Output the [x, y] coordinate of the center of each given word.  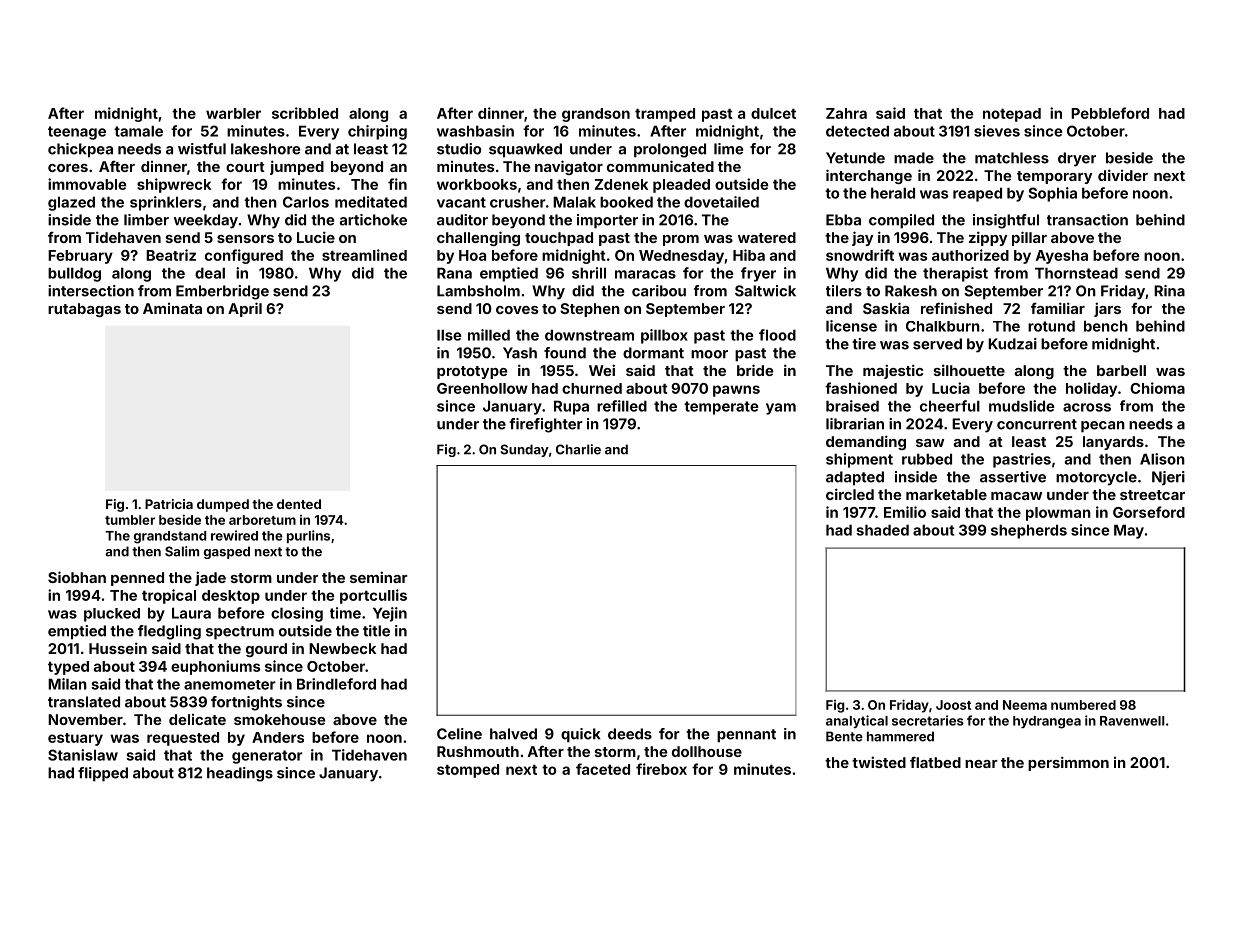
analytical [857, 721]
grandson [596, 115]
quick [581, 735]
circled [850, 494]
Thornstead [1076, 273]
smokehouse [279, 719]
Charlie [578, 449]
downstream [589, 335]
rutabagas [84, 310]
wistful [202, 149]
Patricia [169, 504]
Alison [1162, 459]
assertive [1013, 477]
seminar [379, 577]
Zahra [846, 113]
